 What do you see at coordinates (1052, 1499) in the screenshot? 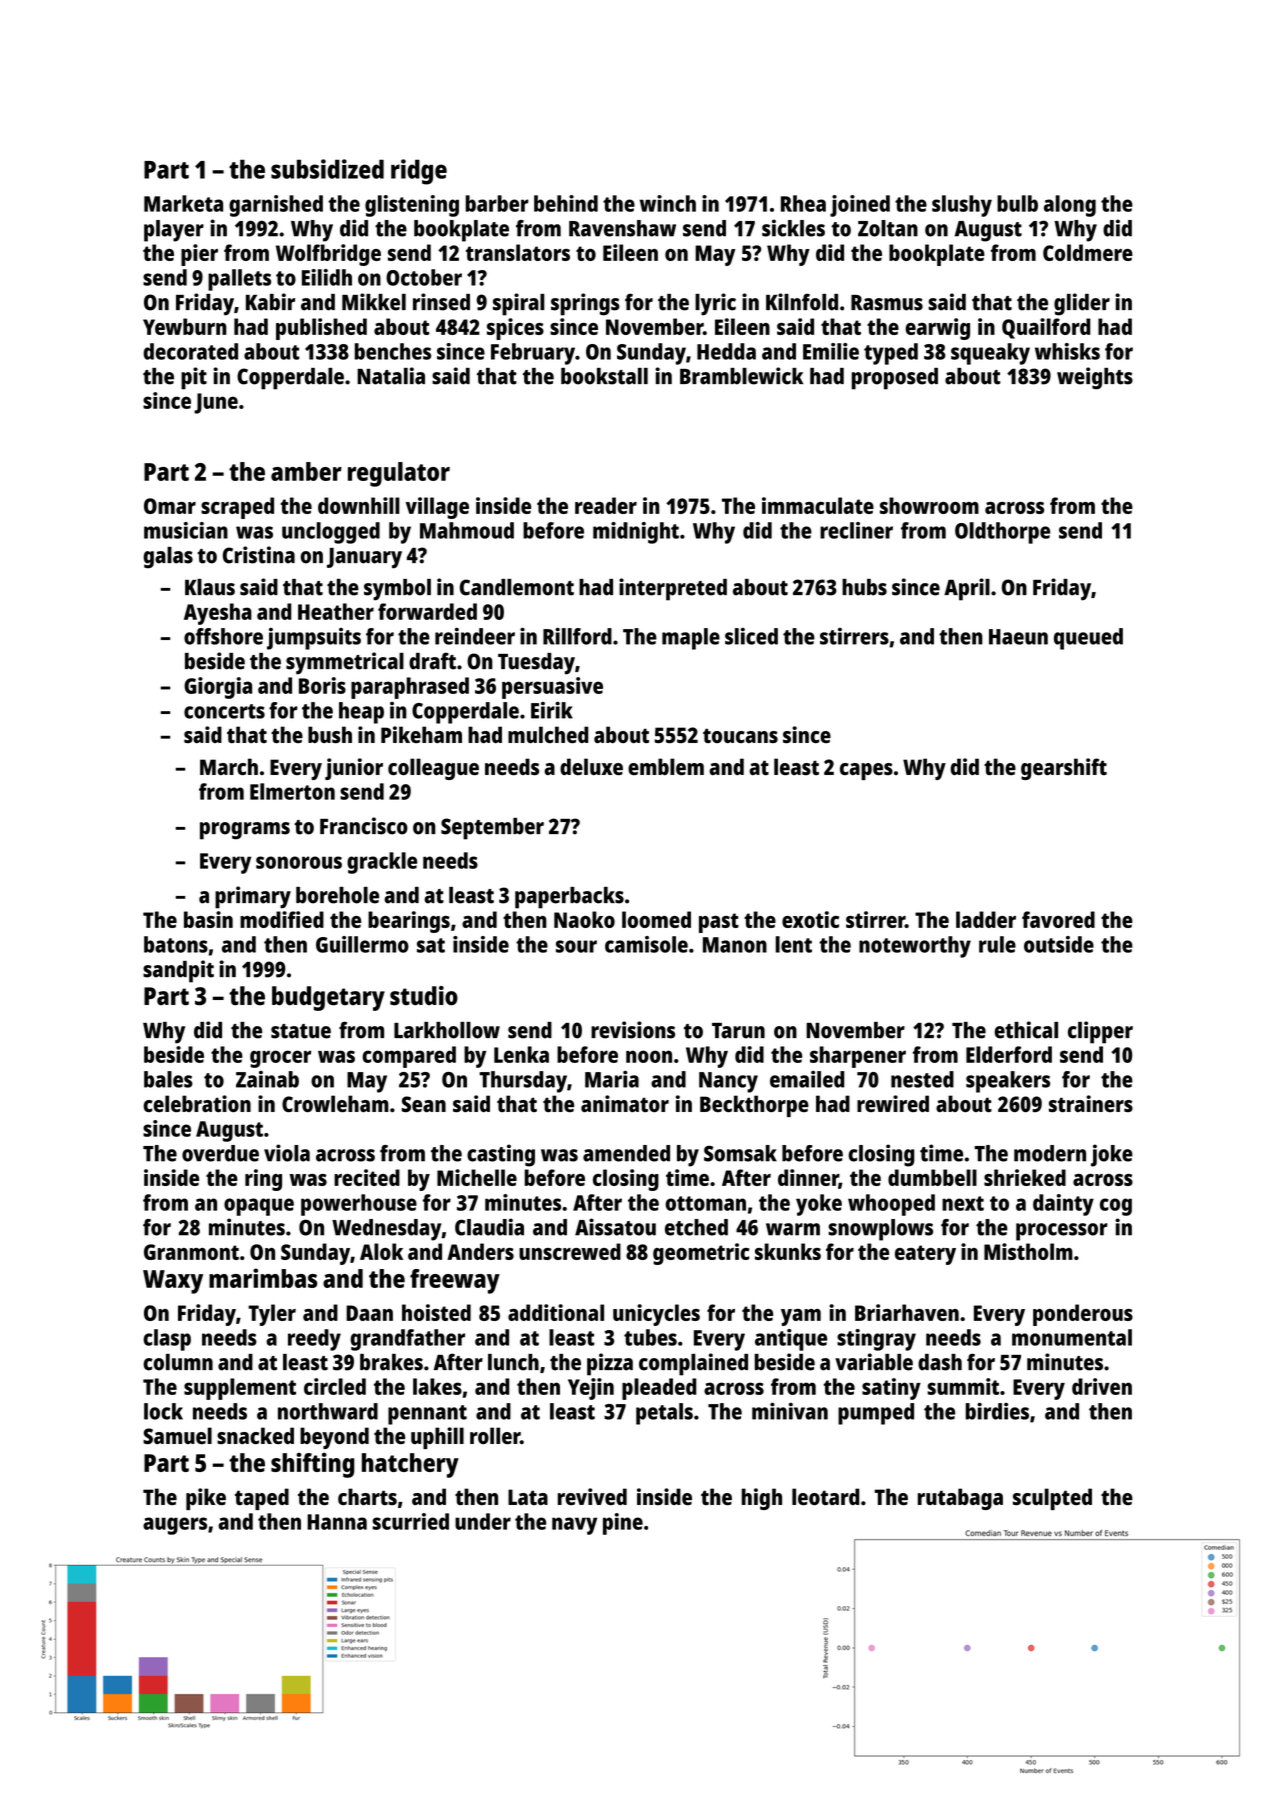
I see `sculpted` at bounding box center [1052, 1499].
